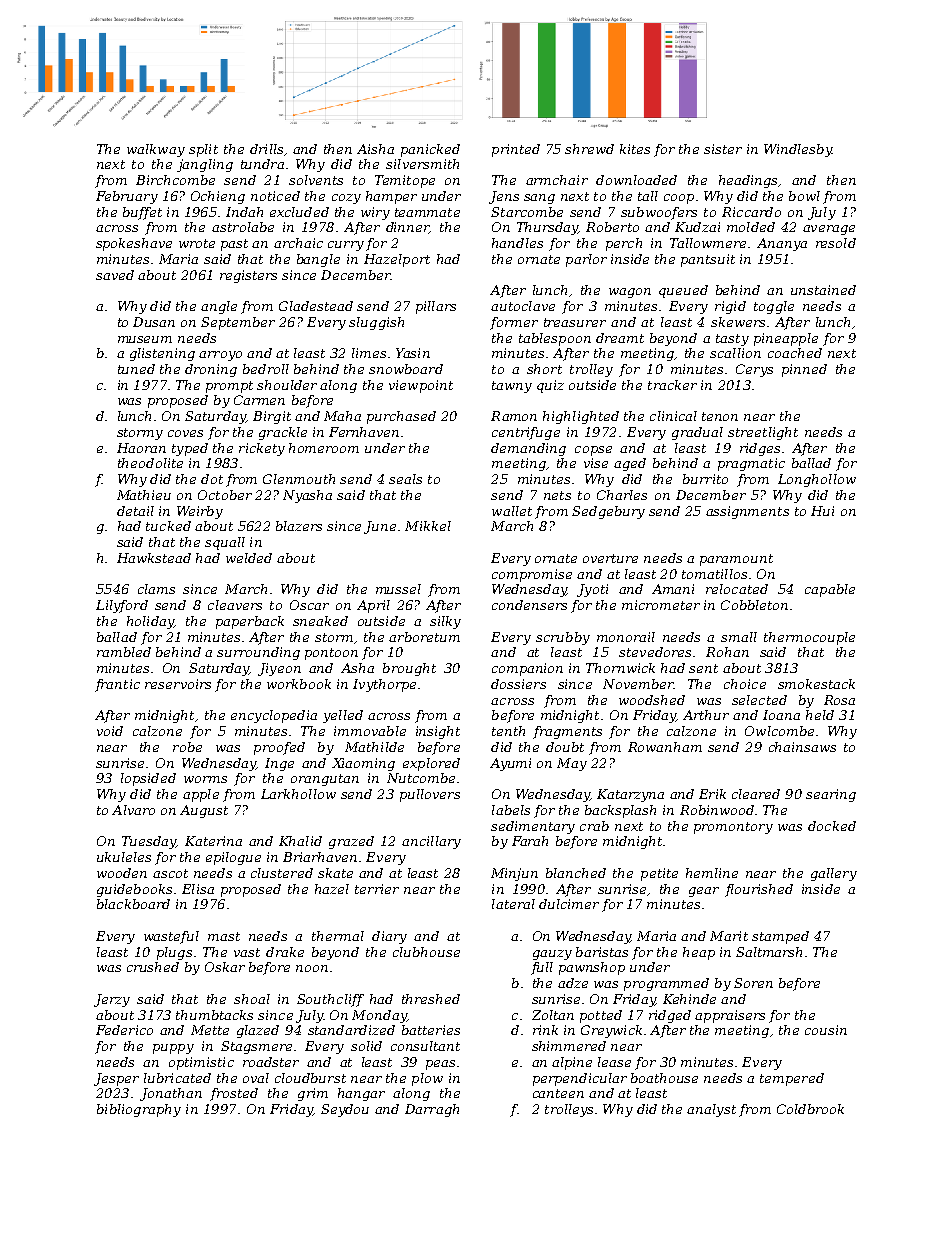  I want to click on past, so click(234, 245).
